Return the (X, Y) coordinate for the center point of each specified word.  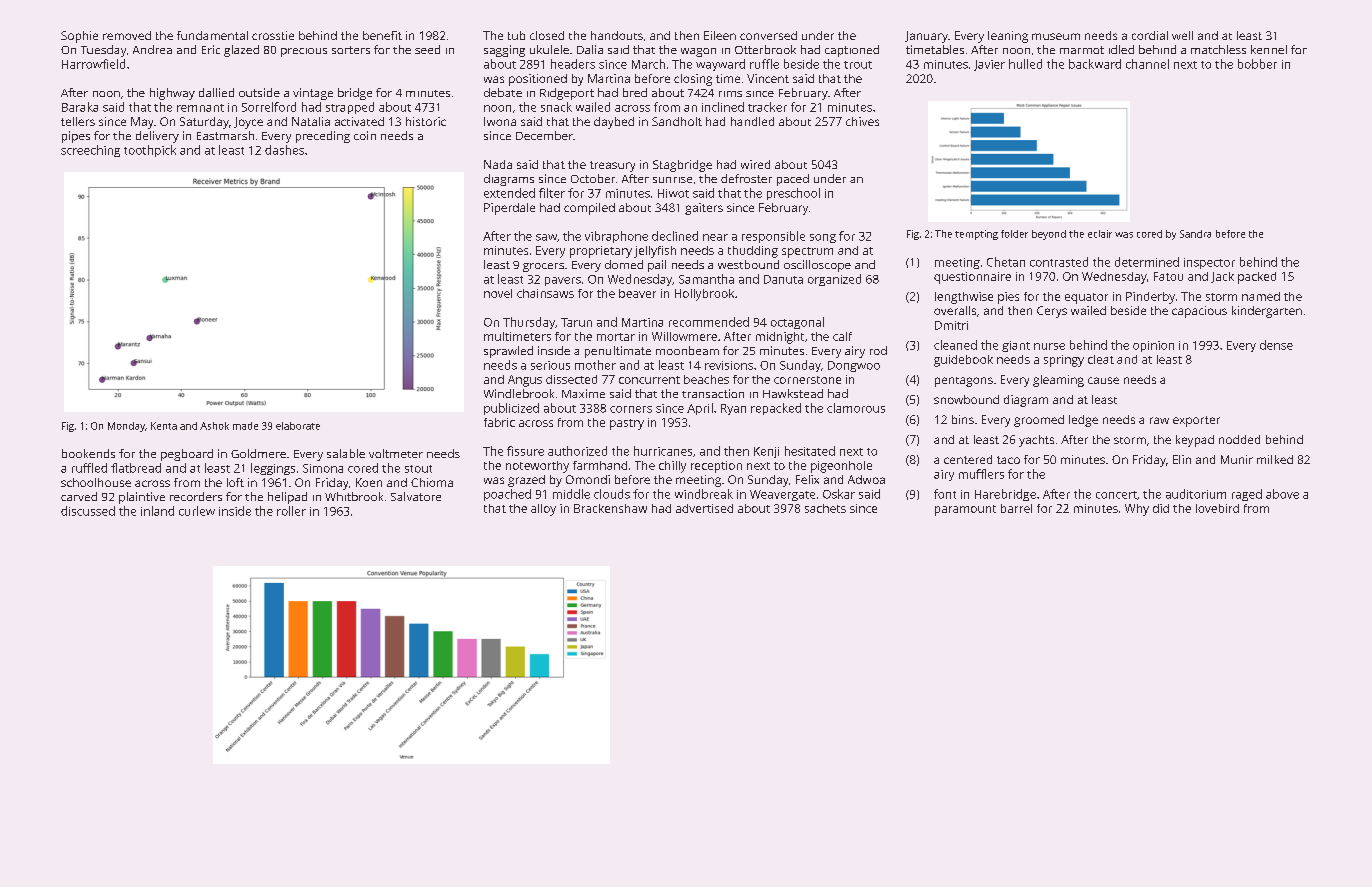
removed (127, 35)
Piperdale (509, 209)
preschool (793, 194)
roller (291, 511)
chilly (672, 467)
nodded (1239, 439)
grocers (543, 267)
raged (1247, 495)
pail (657, 266)
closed (547, 35)
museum (1056, 36)
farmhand (600, 465)
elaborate (298, 426)
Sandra (1195, 234)
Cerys (1052, 312)
